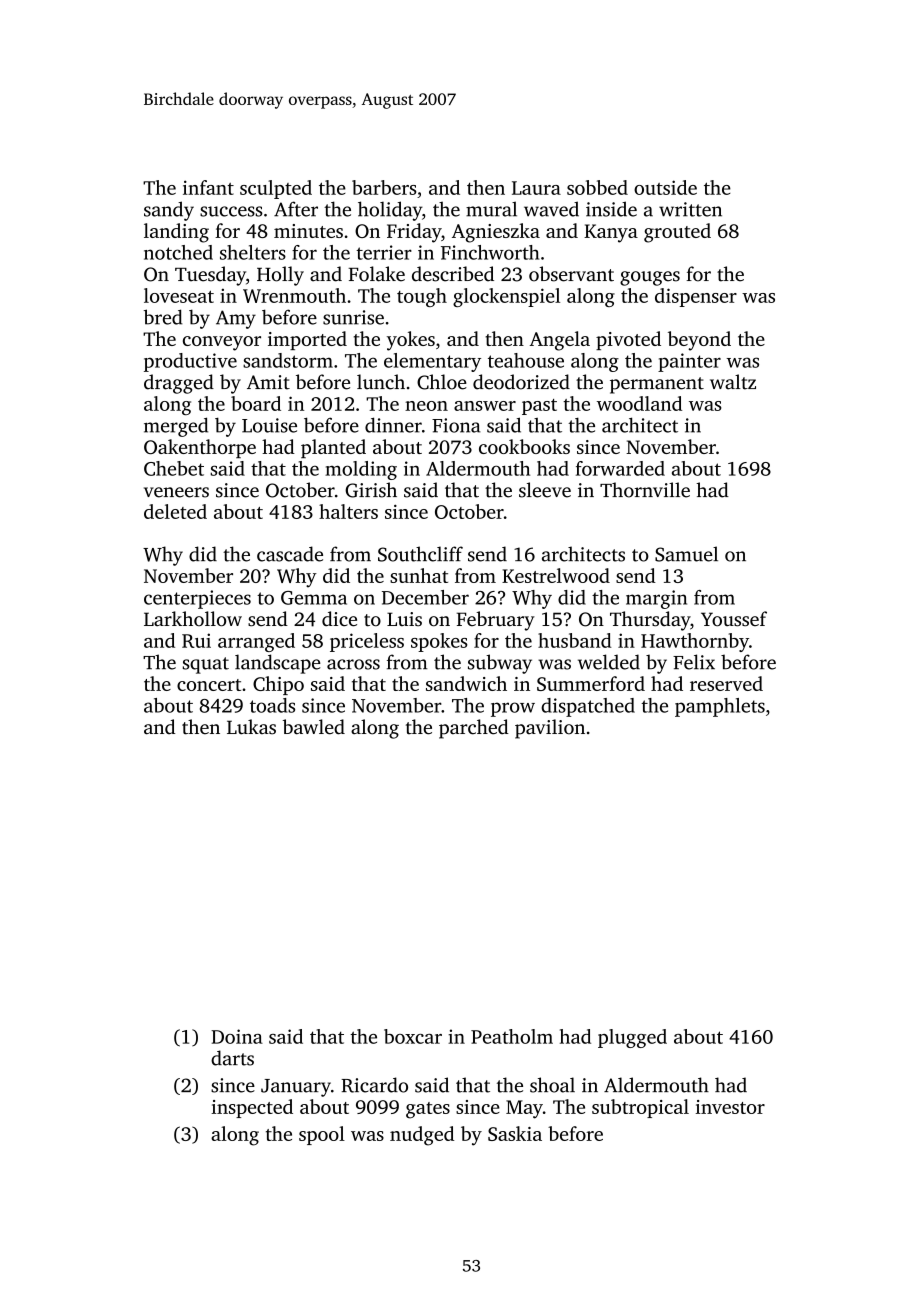  What do you see at coordinates (307, 340) in the screenshot?
I see `imported` at bounding box center [307, 340].
